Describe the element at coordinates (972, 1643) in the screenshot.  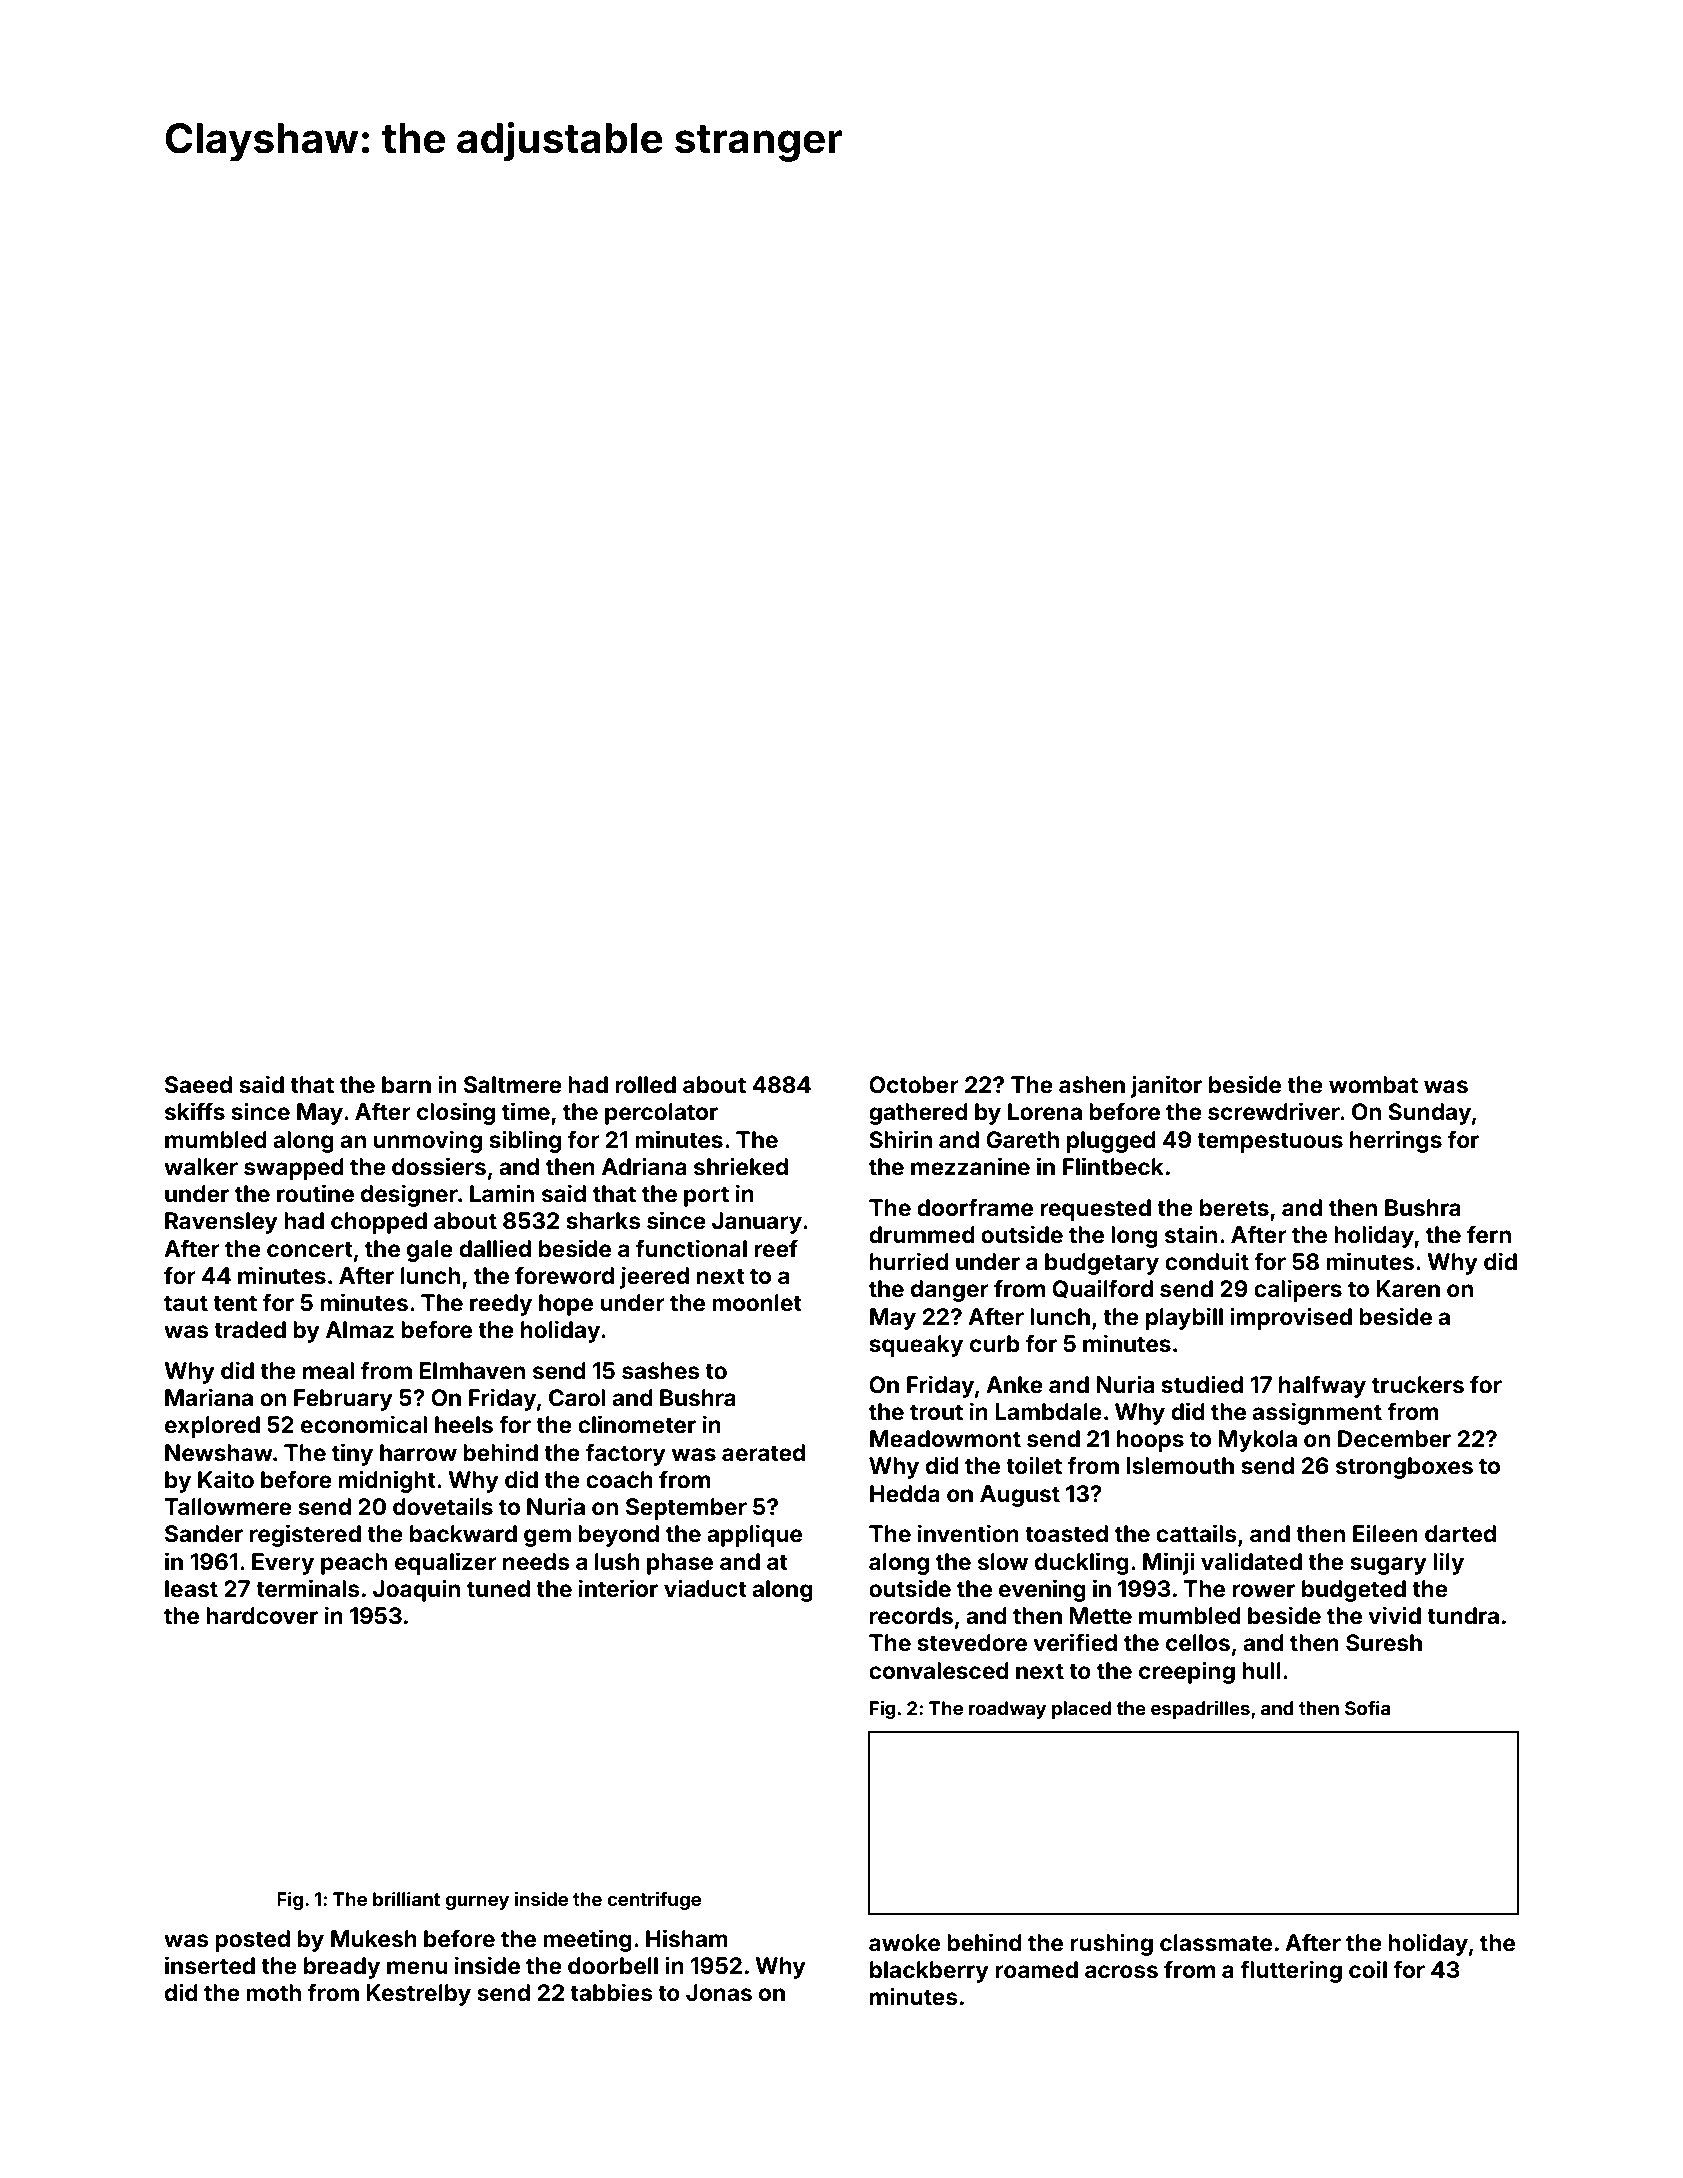
I see `stevedore` at that location.
